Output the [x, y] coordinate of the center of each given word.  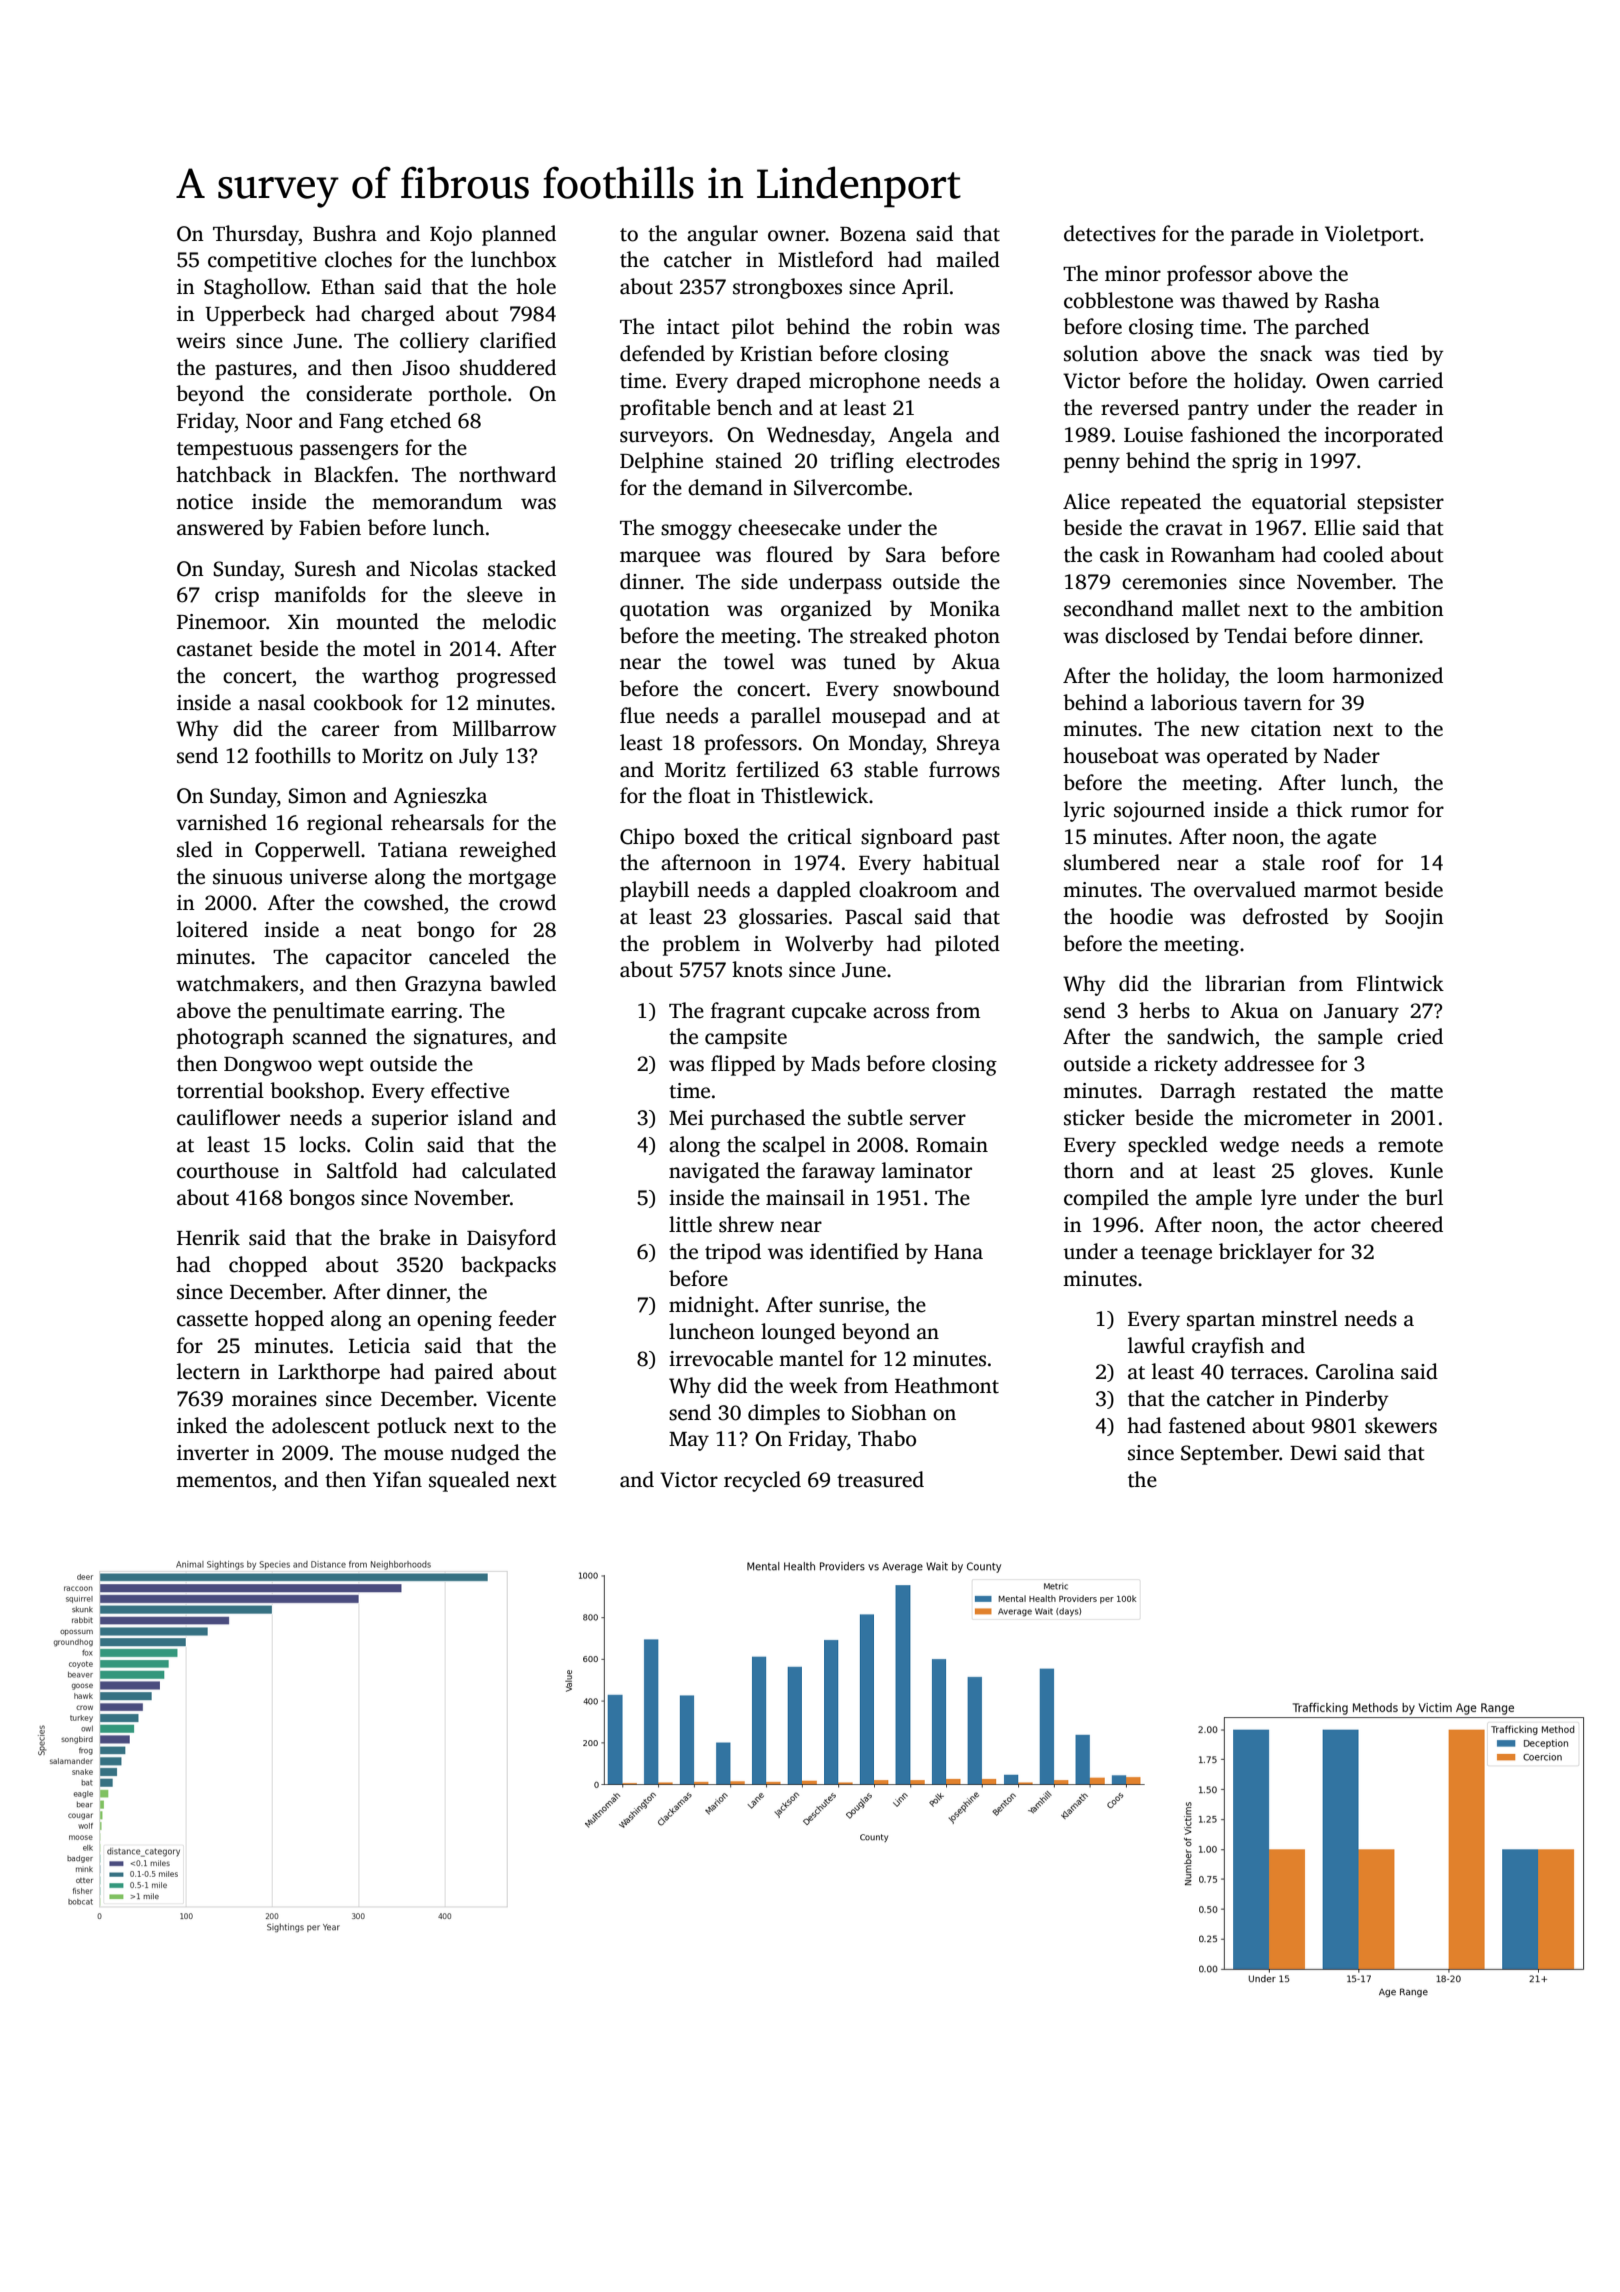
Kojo [451, 236]
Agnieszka [440, 797]
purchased [758, 1119]
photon [967, 637]
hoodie [1141, 916]
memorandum [437, 501]
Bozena [873, 234]
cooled [1353, 554]
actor [1337, 1226]
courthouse [228, 1170]
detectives [1110, 233]
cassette [212, 1320]
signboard [907, 838]
